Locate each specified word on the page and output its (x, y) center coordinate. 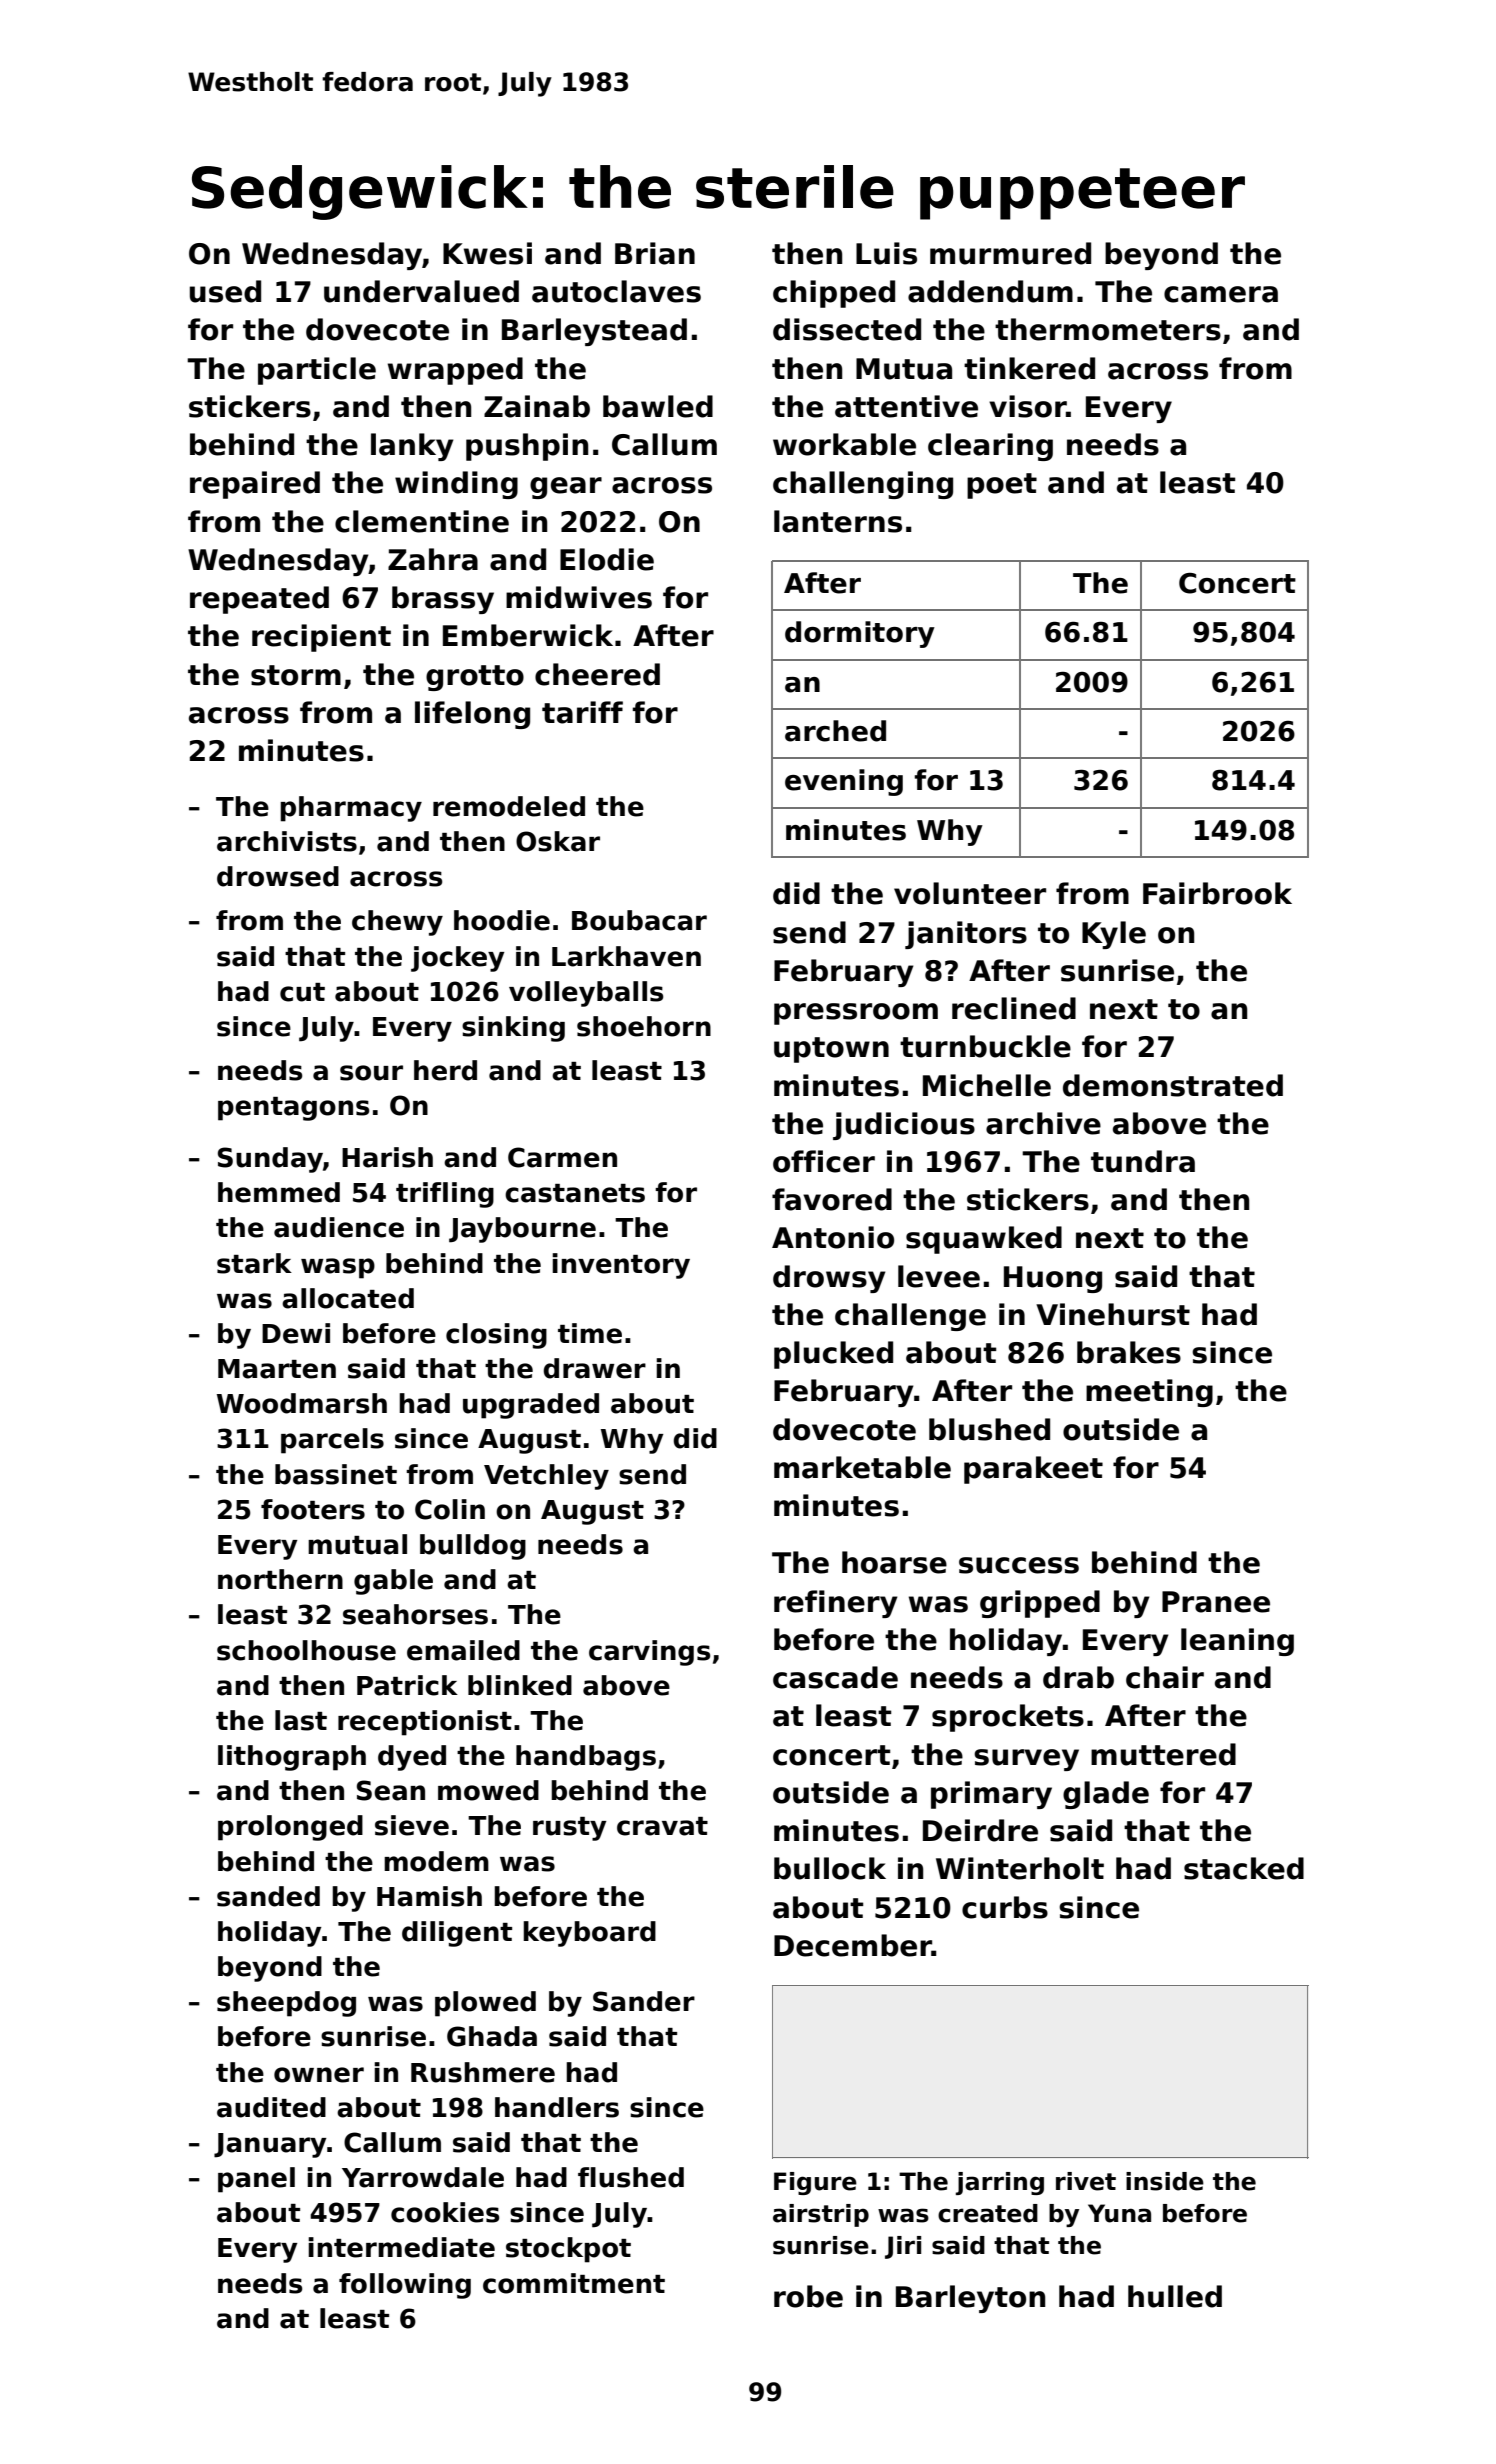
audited (271, 2107)
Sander (644, 2001)
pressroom (856, 1014)
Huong (1053, 1279)
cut (302, 992)
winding (456, 485)
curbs (1005, 1907)
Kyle (1114, 935)
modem (436, 1861)
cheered (597, 674)
